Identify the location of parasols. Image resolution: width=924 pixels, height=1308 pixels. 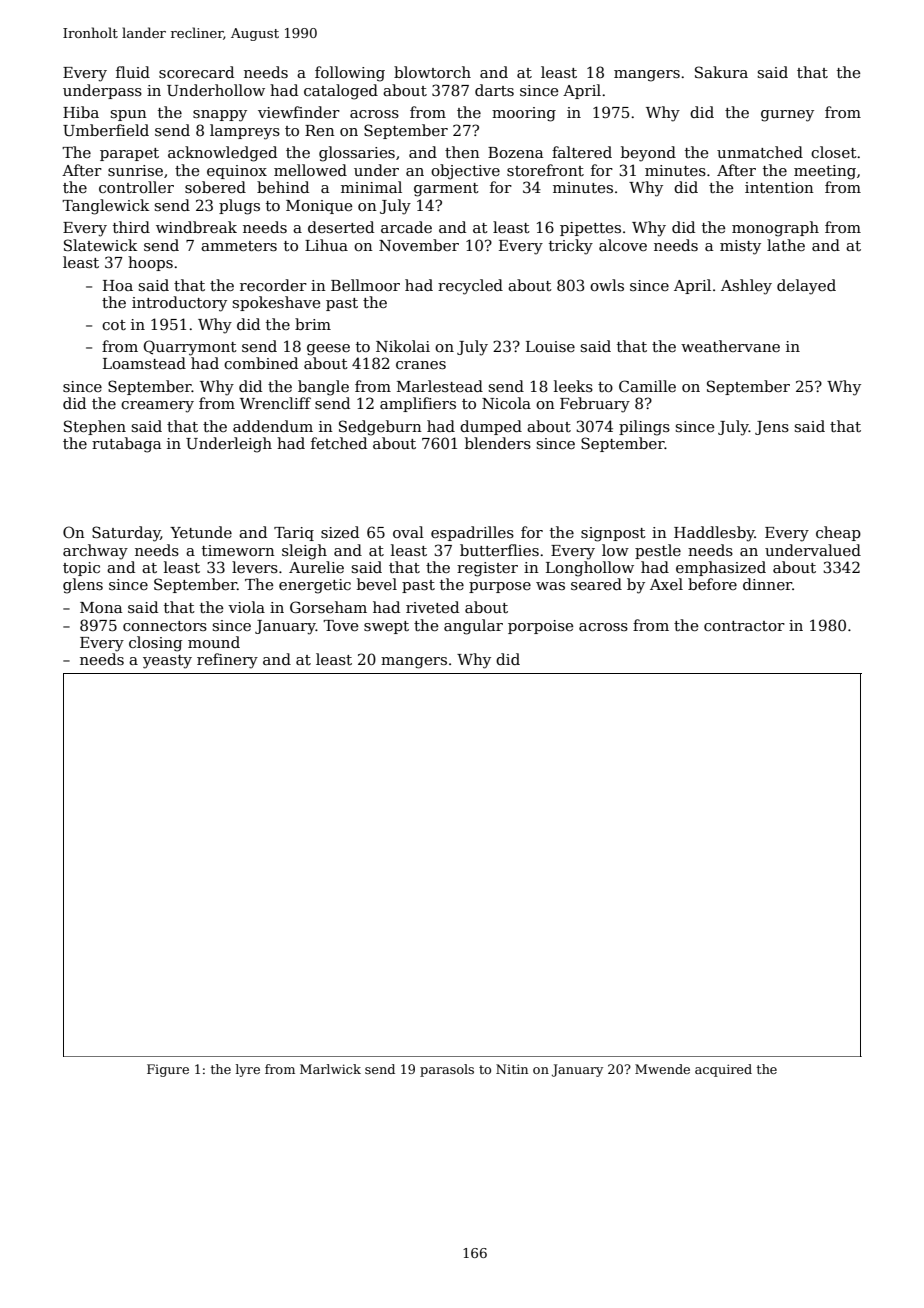
(447, 1070).
